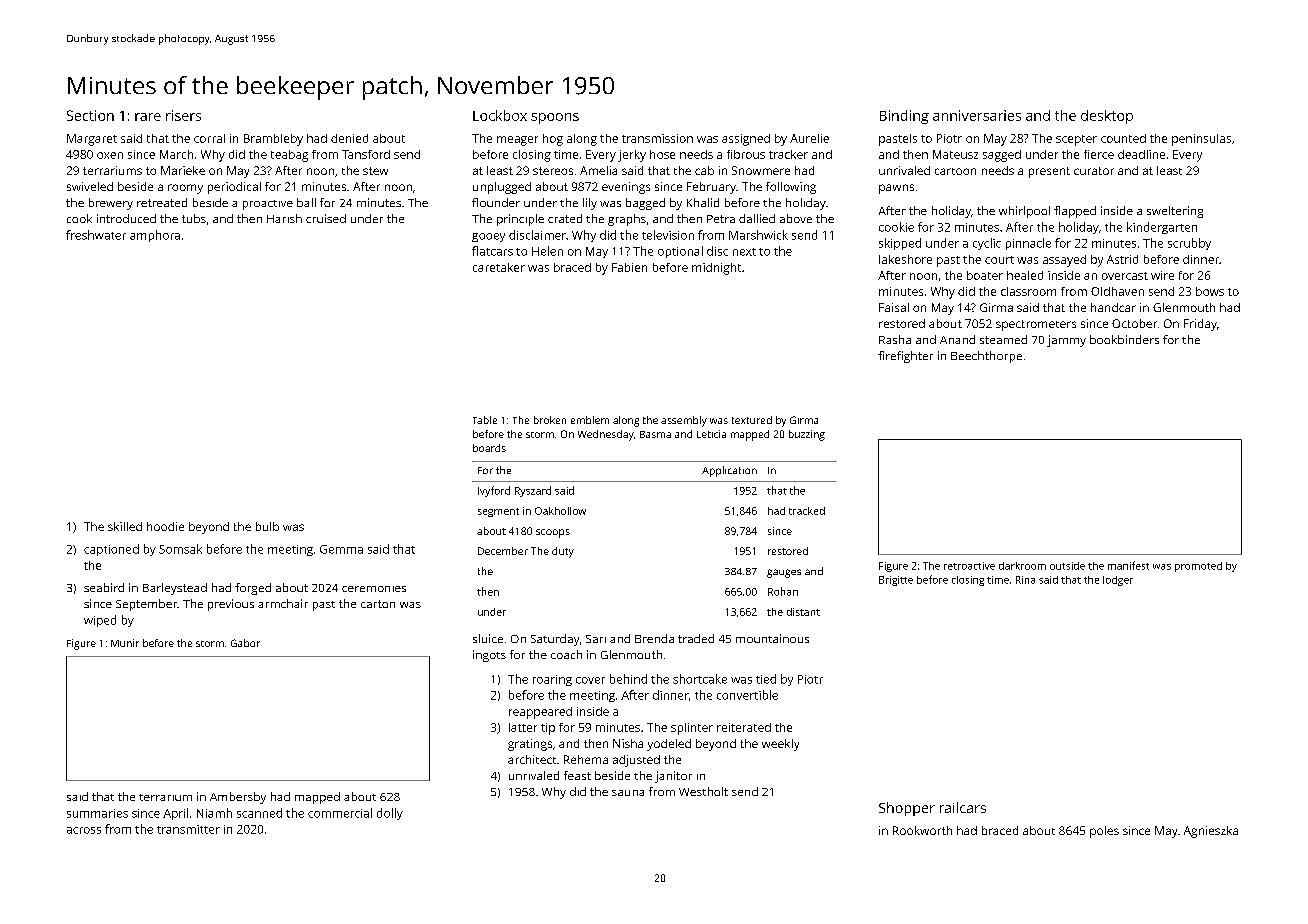 The height and width of the image is (924, 1308). I want to click on Fabien, so click(629, 267).
